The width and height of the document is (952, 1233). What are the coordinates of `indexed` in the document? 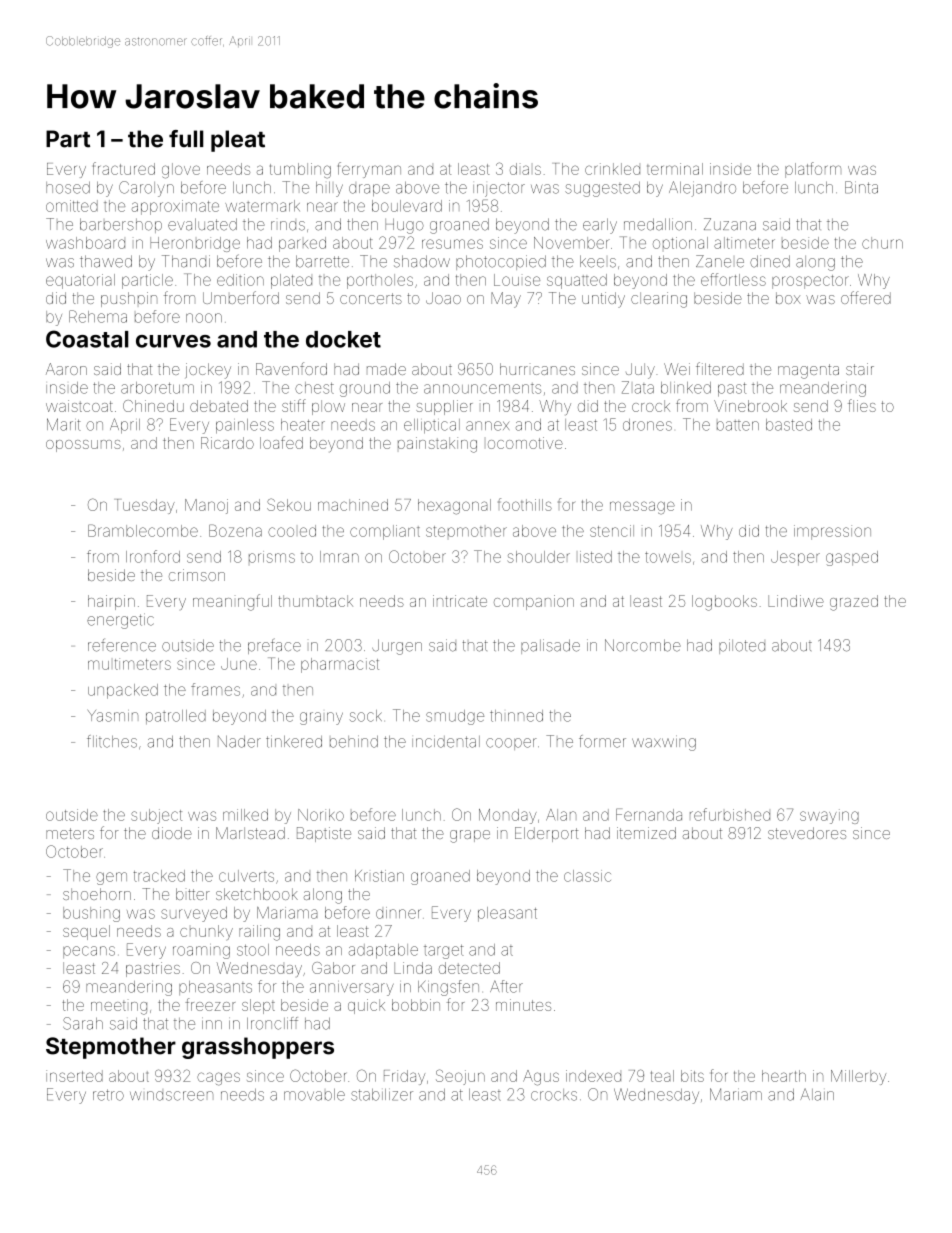 It's located at (593, 1076).
